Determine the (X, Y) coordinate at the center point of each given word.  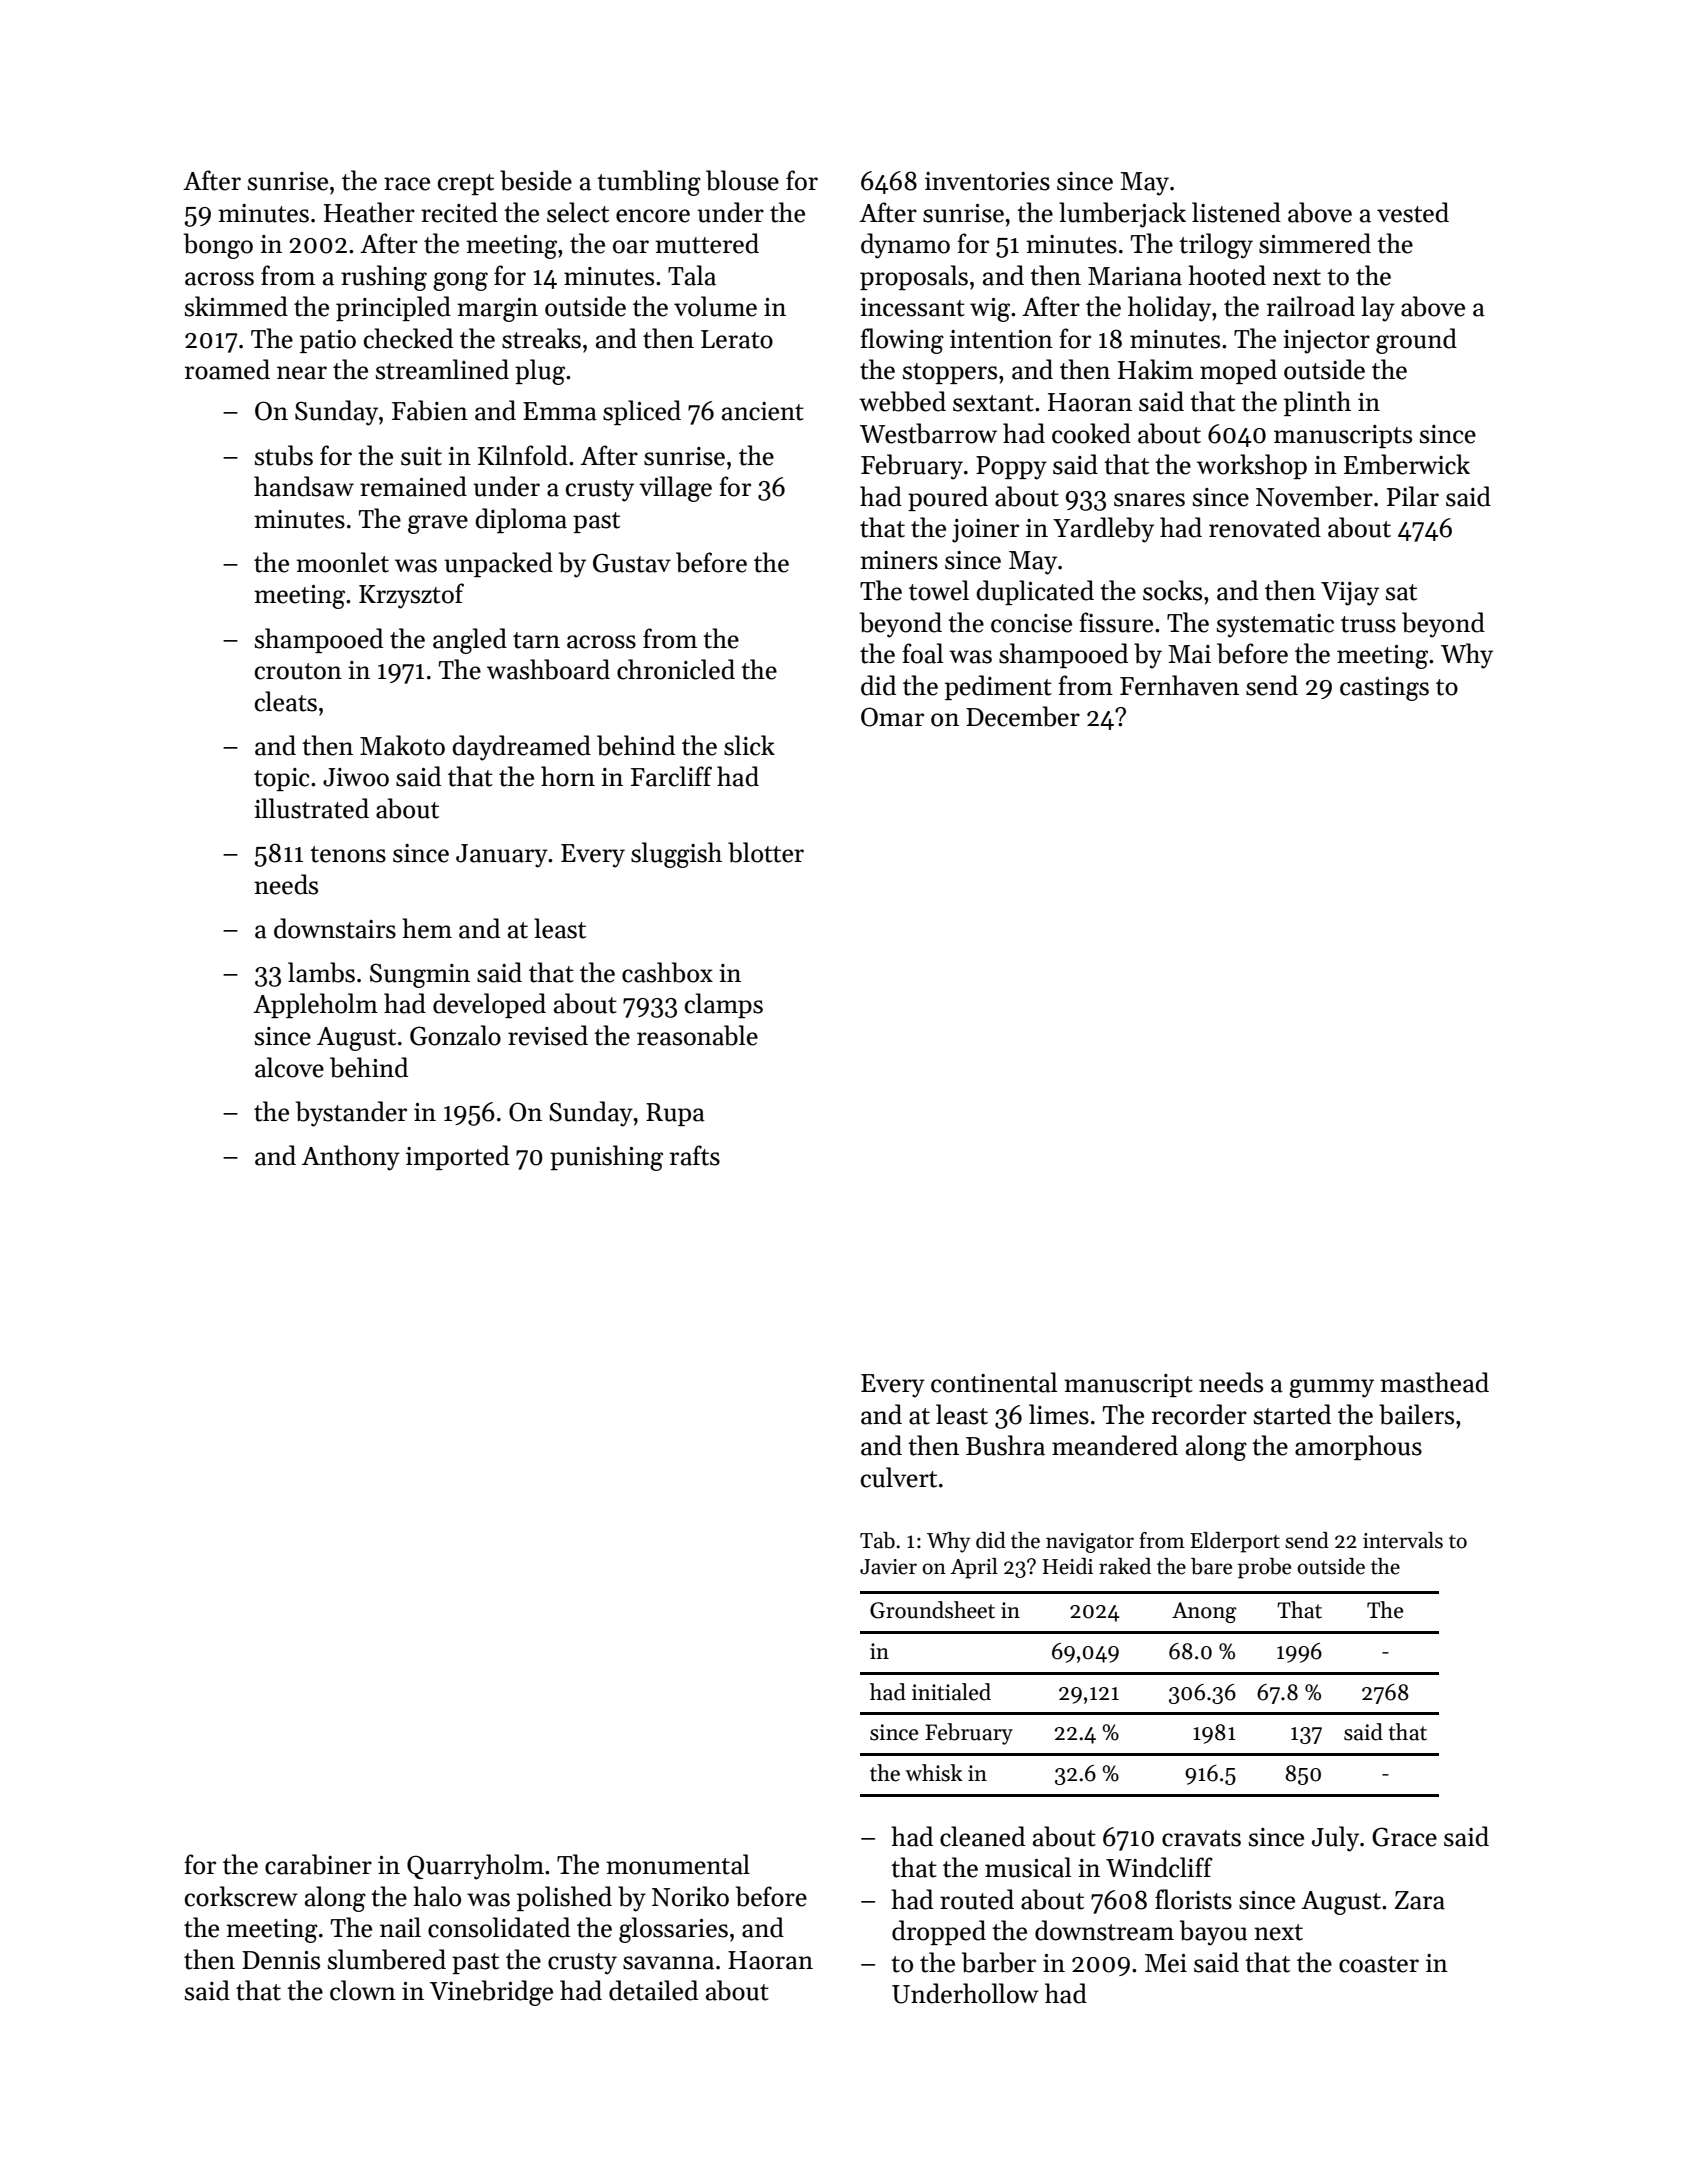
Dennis (281, 1960)
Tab (877, 1540)
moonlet (342, 562)
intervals (1403, 1540)
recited (459, 212)
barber (999, 1962)
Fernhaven (1179, 685)
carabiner (318, 1864)
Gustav (632, 563)
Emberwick (1407, 464)
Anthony (351, 1158)
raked (1125, 1566)
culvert (899, 1477)
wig (990, 310)
